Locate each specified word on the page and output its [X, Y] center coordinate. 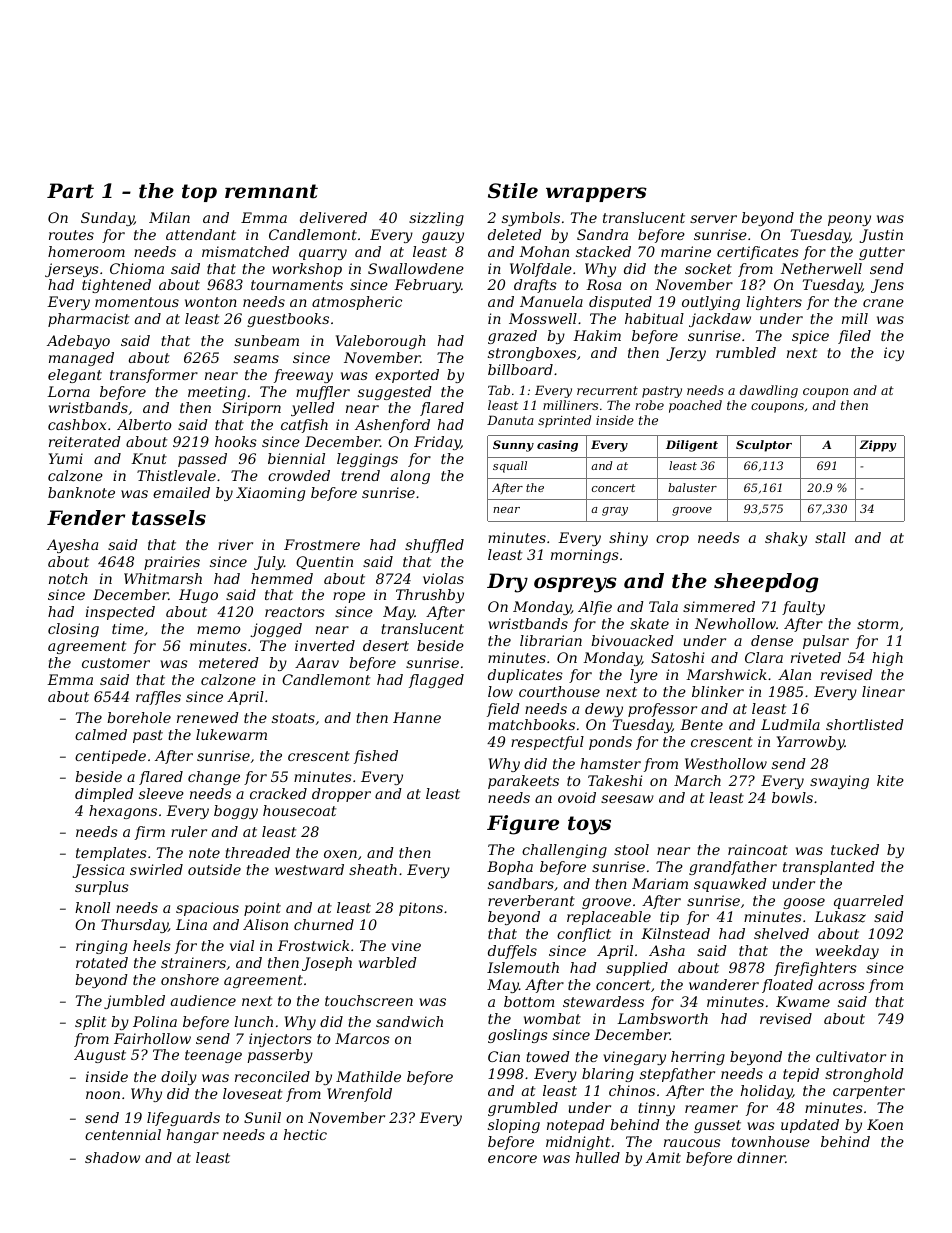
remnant [271, 191]
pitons [421, 909]
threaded [257, 852]
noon [103, 1095]
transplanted [829, 868]
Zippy [877, 446]
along [410, 477]
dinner [761, 1157]
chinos [632, 1090]
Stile [513, 191]
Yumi [66, 458]
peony [849, 220]
